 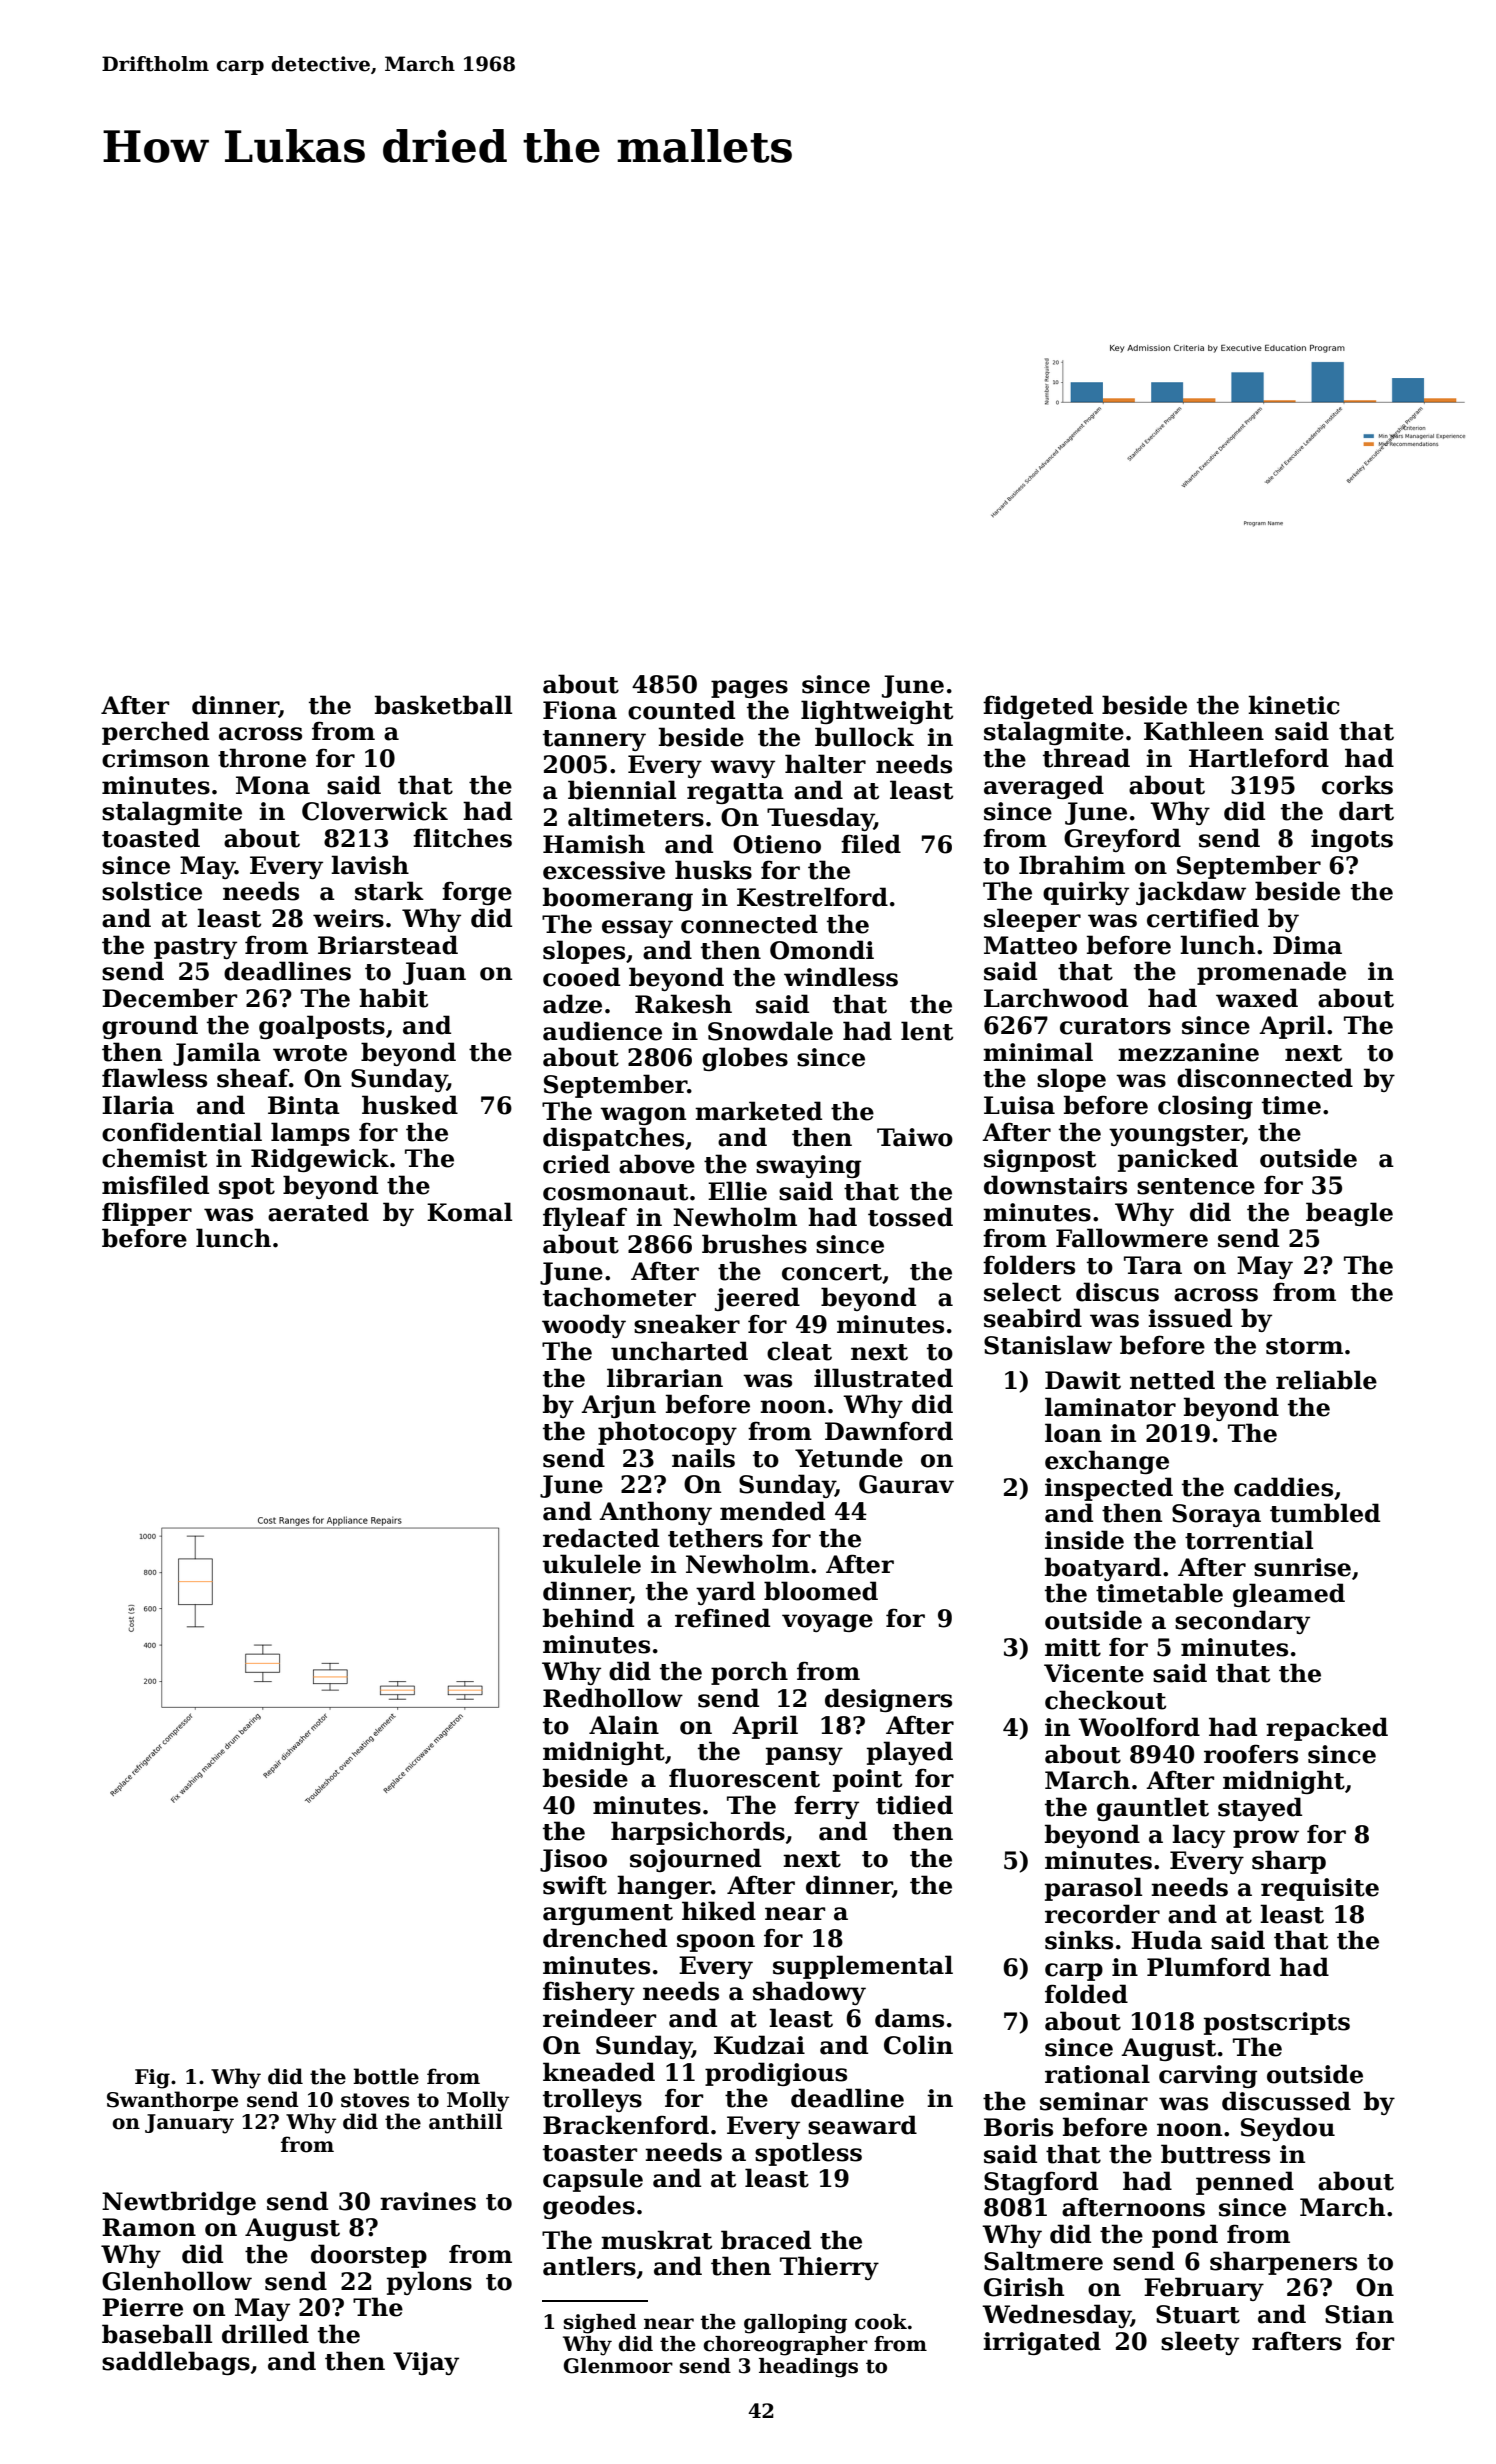 What do you see at coordinates (155, 758) in the screenshot?
I see `crimson` at bounding box center [155, 758].
